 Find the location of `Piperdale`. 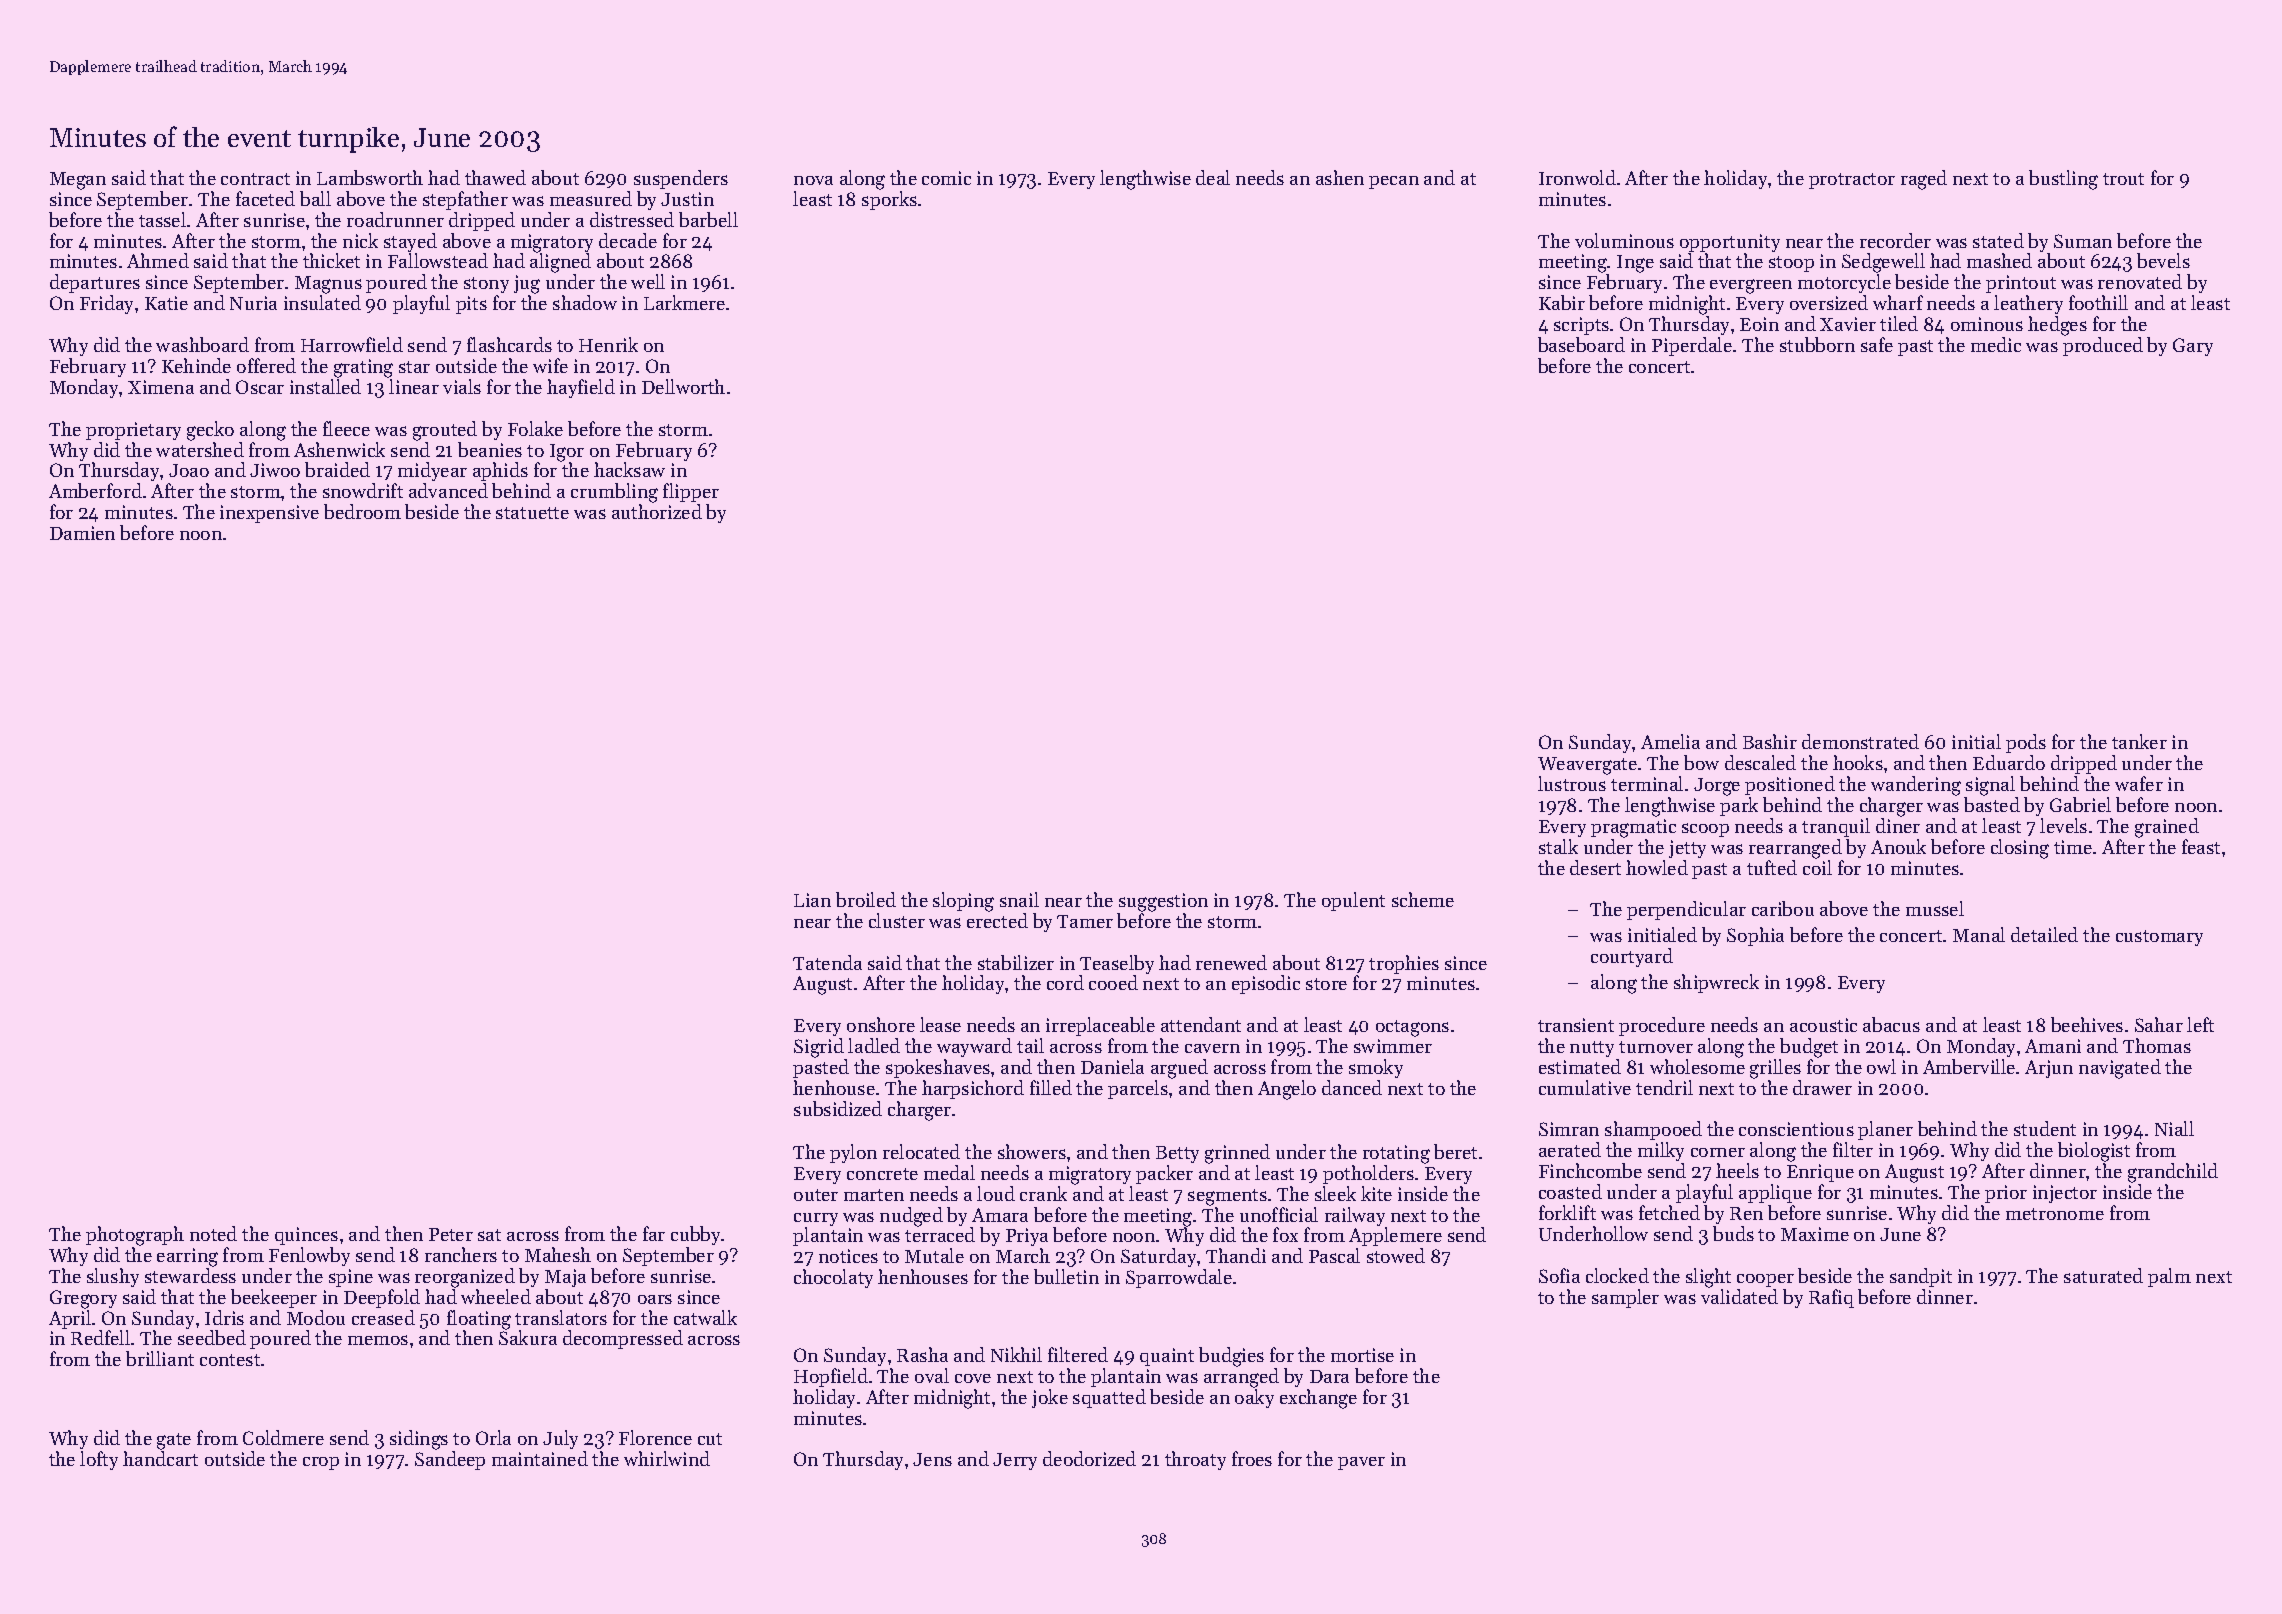

Piperdale is located at coordinates (1692, 346).
